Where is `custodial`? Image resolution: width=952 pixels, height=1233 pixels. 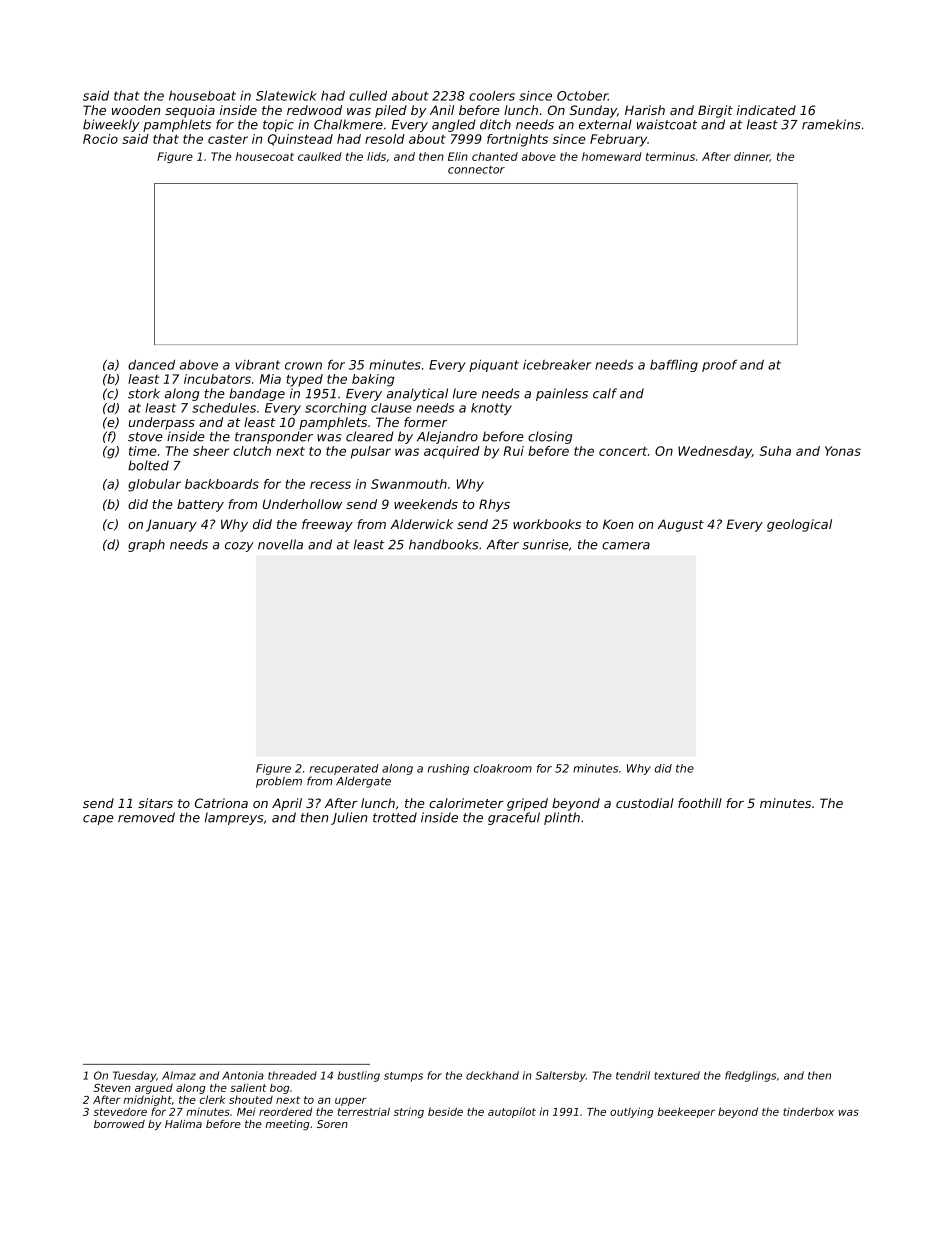 custodial is located at coordinates (645, 803).
